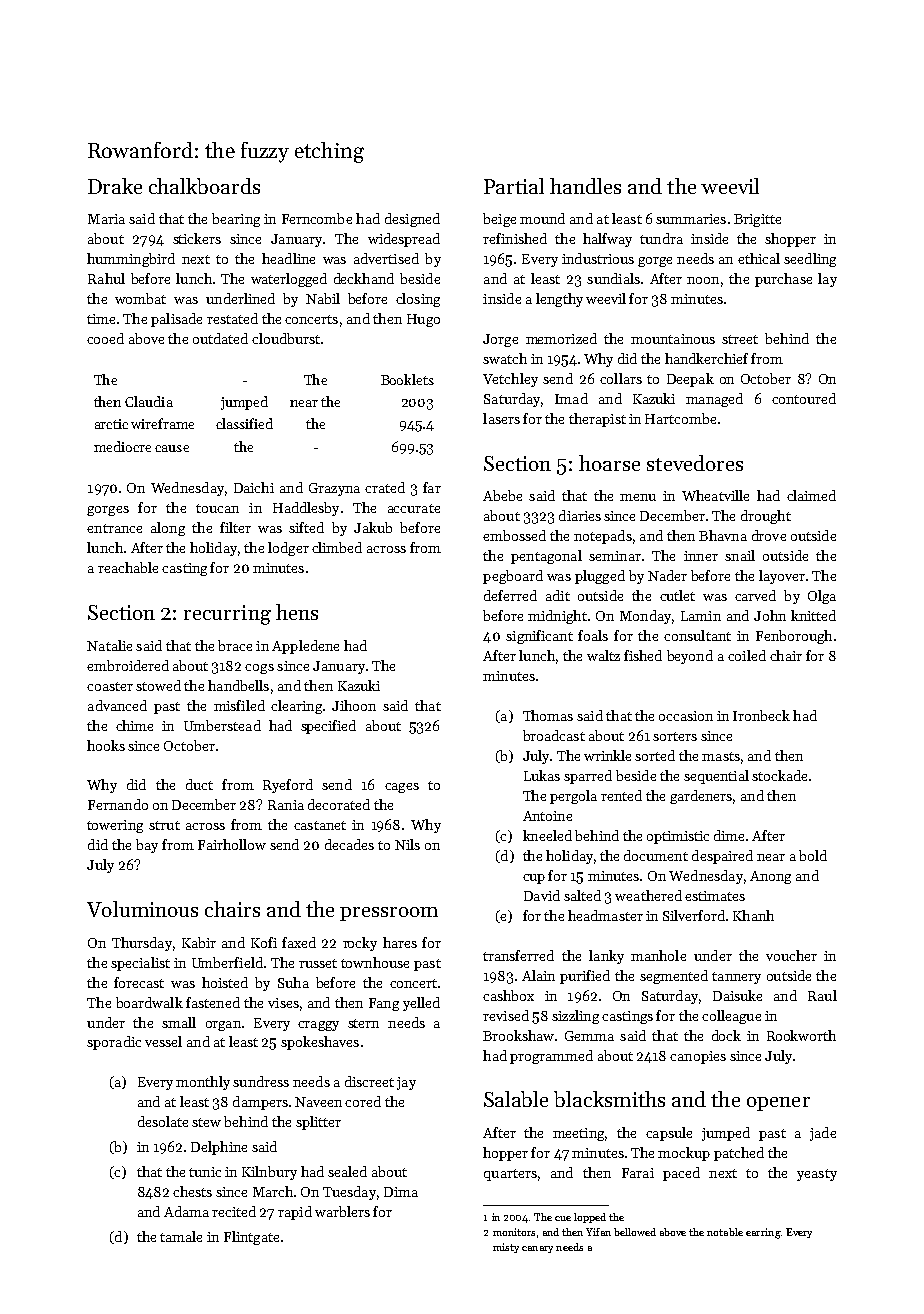 The height and width of the page is (1314, 924). I want to click on Partial, so click(514, 186).
